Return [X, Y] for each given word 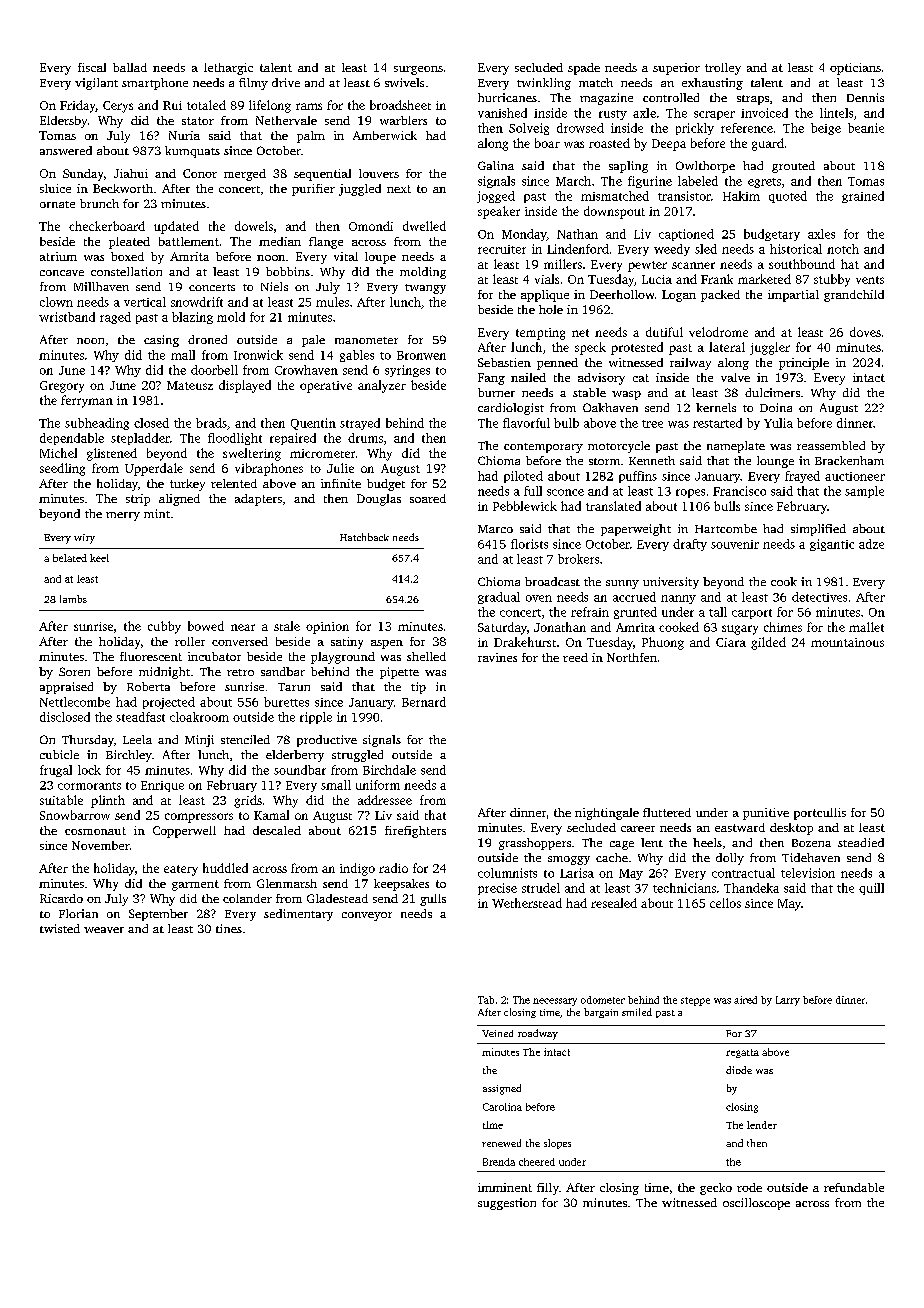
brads [211, 423]
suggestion [507, 1204]
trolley [723, 69]
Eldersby [63, 122]
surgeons [418, 70]
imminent [505, 1187]
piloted [523, 477]
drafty [690, 545]
